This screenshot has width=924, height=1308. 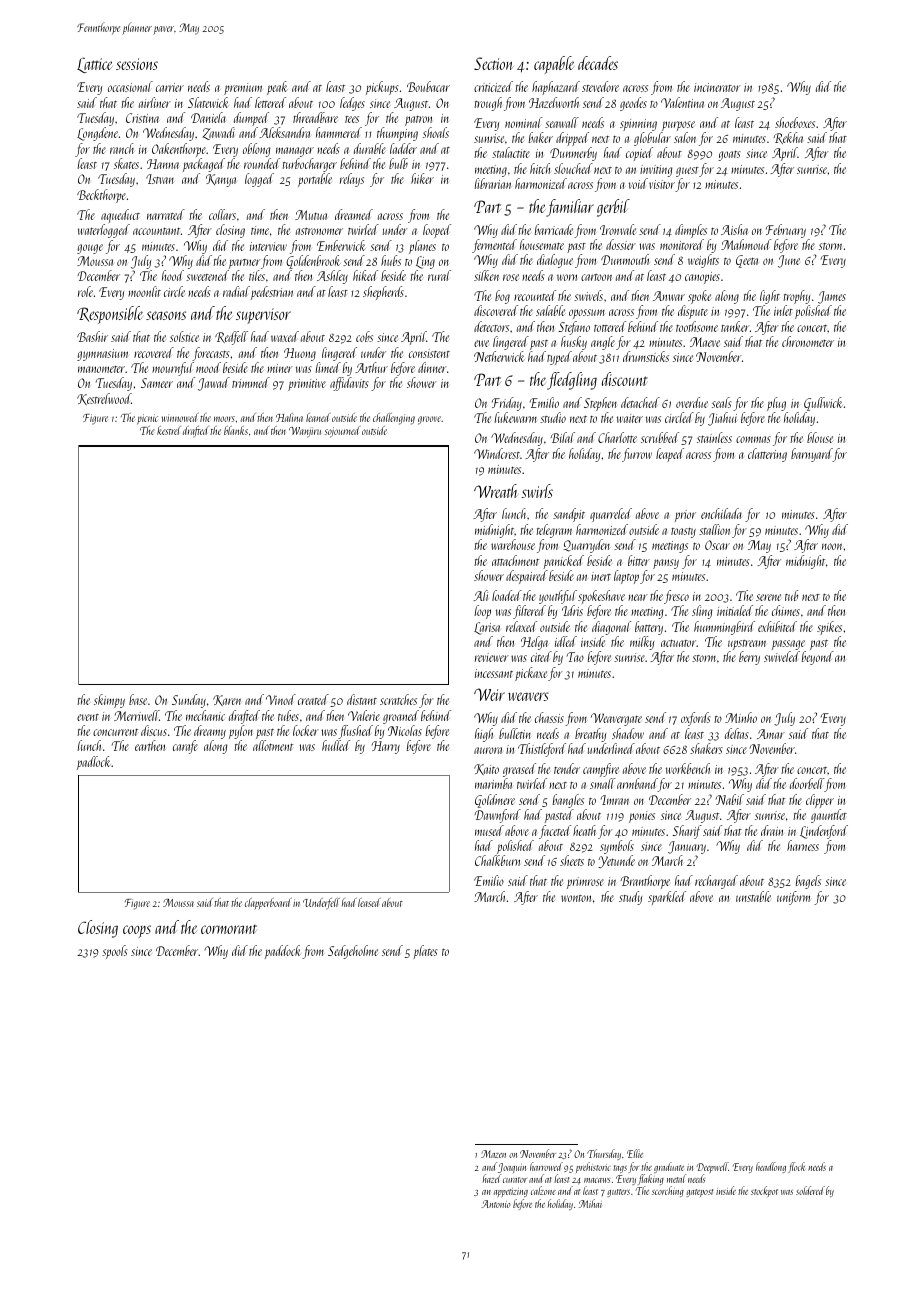 What do you see at coordinates (493, 1154) in the screenshot?
I see `Mazen` at bounding box center [493, 1154].
